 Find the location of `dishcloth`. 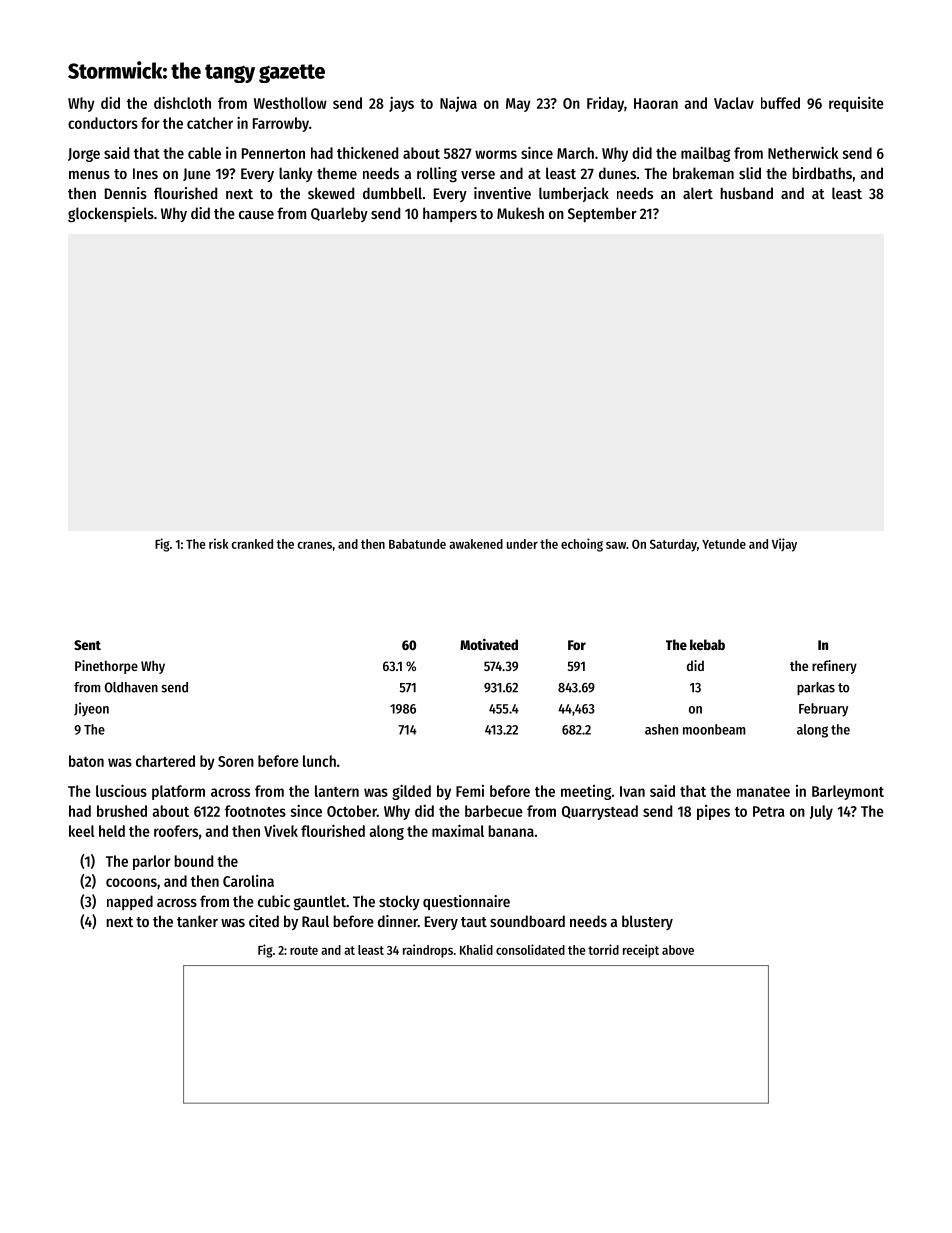

dishcloth is located at coordinates (182, 103).
